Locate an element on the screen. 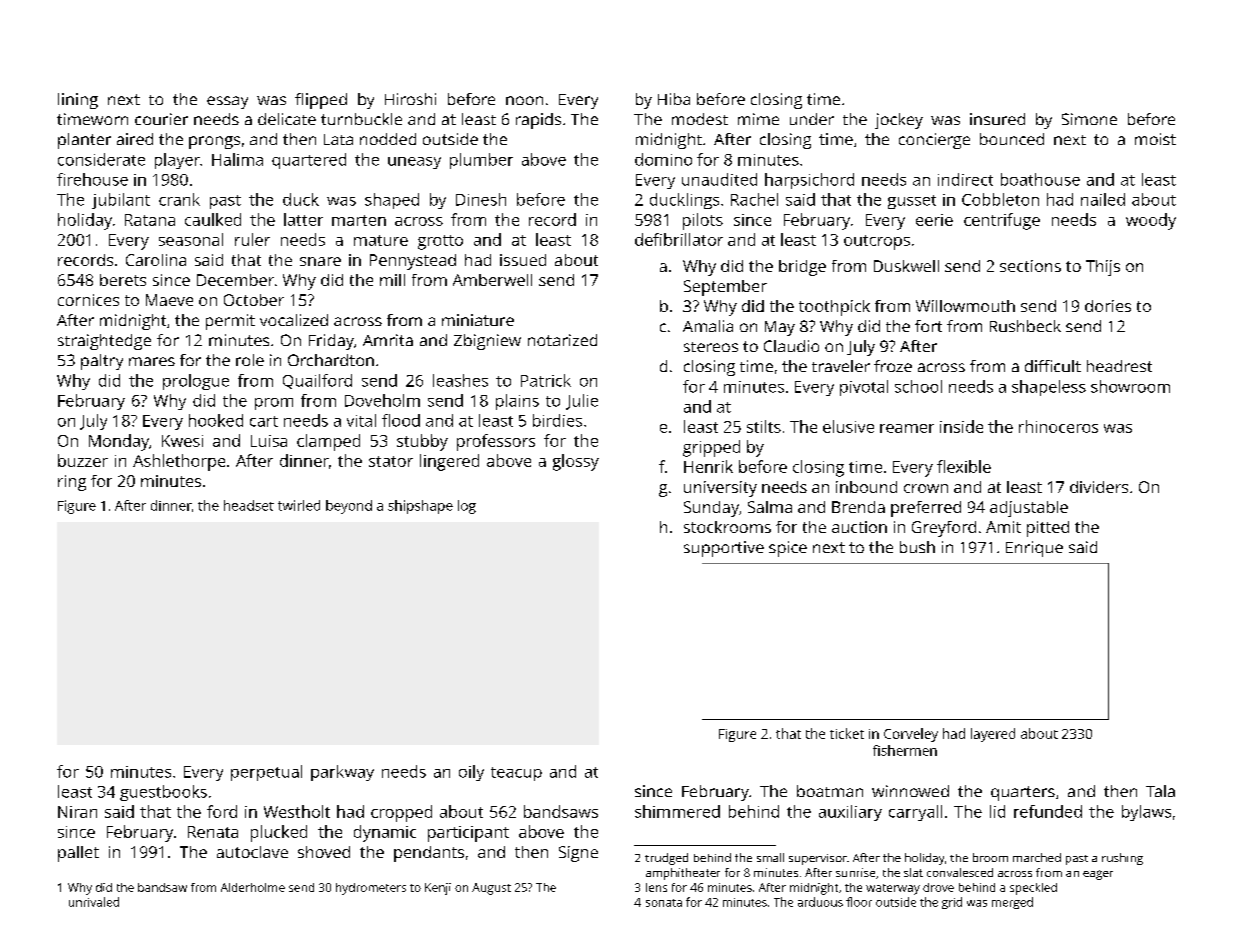 This screenshot has height=952, width=1233. flipped is located at coordinates (321, 101).
